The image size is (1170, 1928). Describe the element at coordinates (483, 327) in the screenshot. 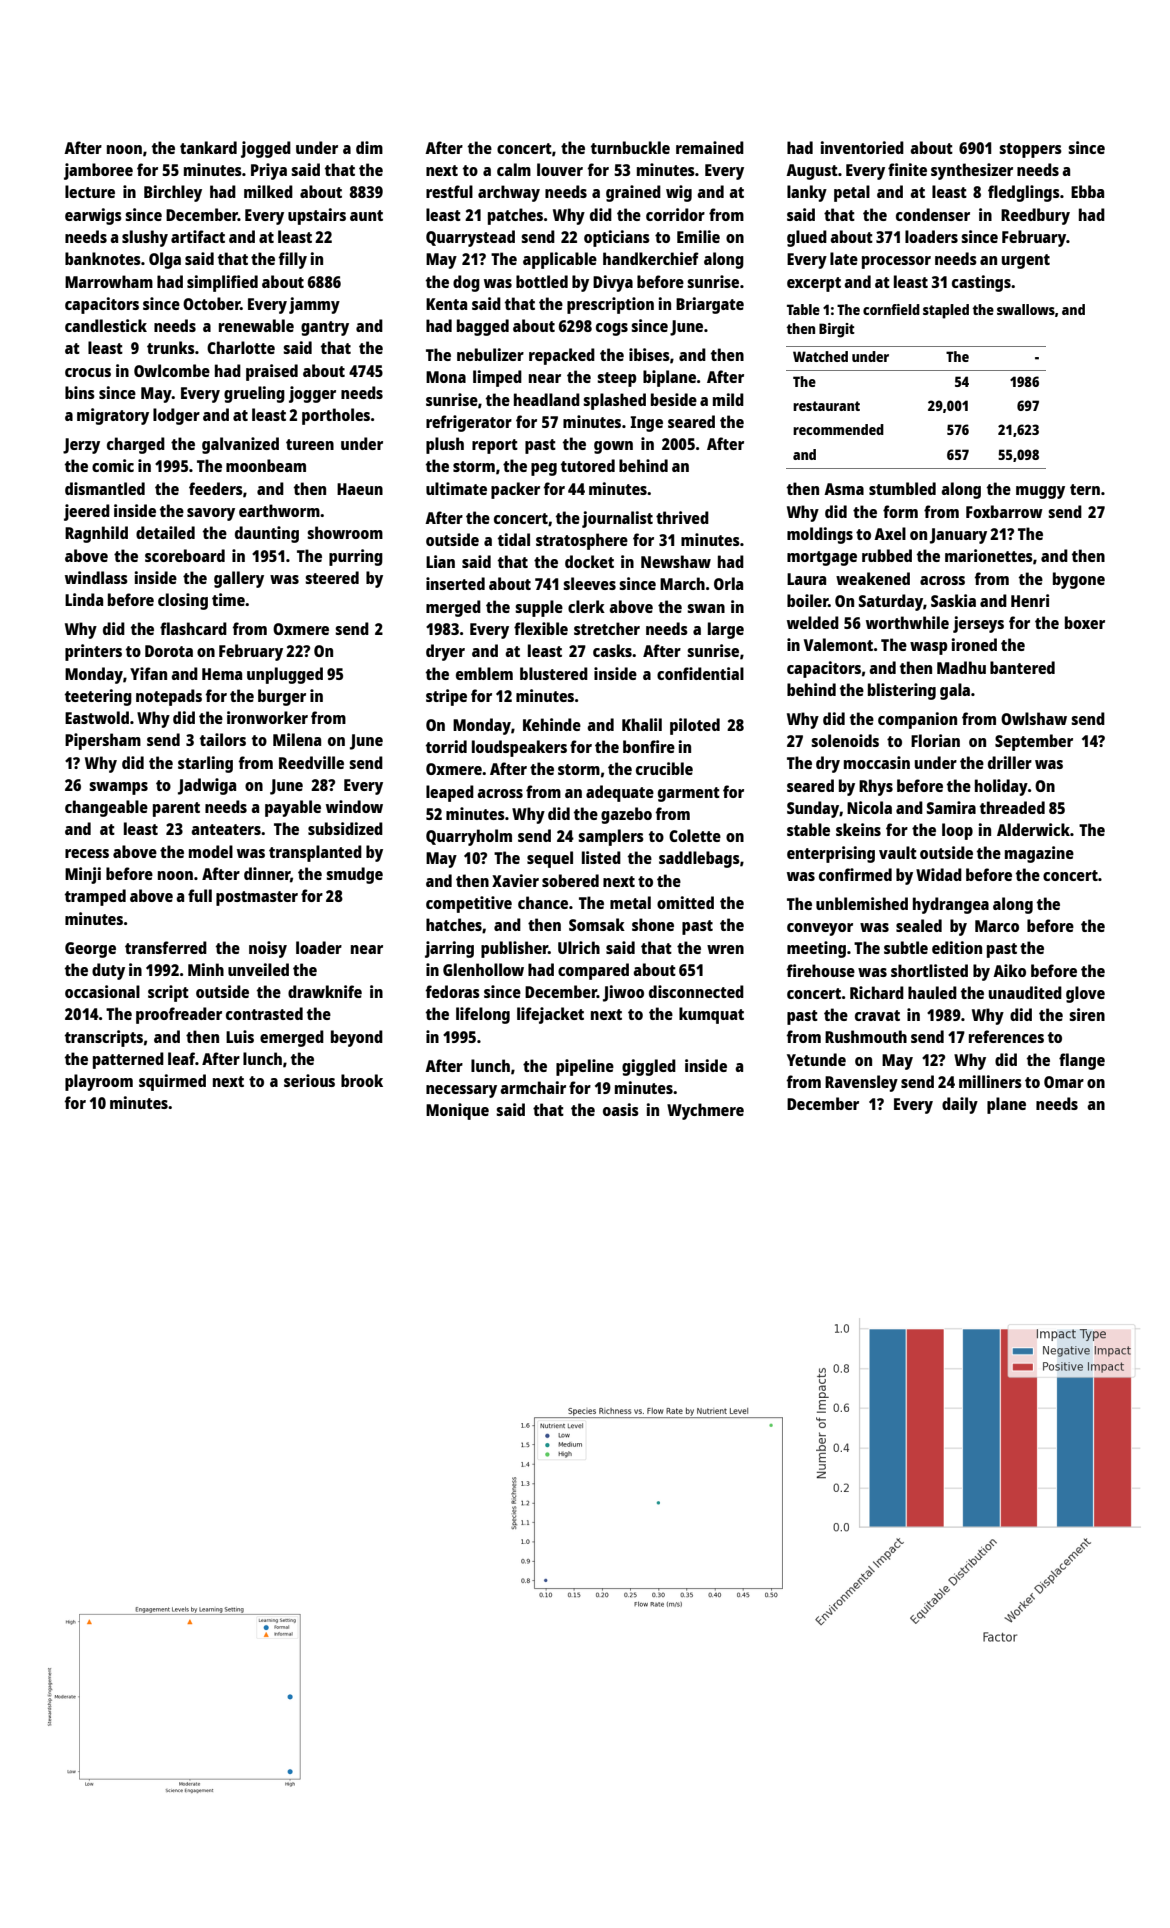

I see `bagged` at that location.
